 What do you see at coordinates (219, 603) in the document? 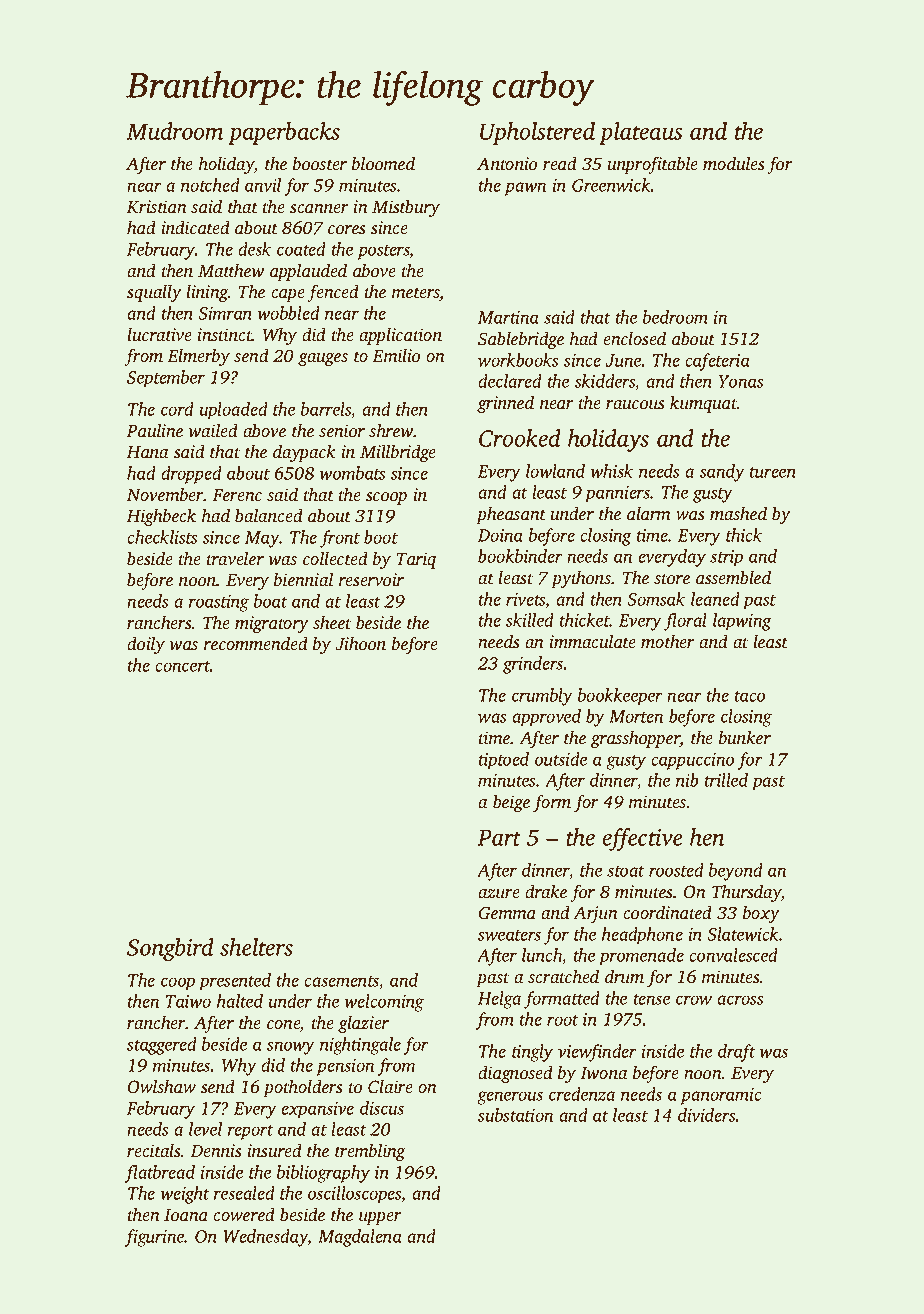
I see `roasting` at bounding box center [219, 603].
